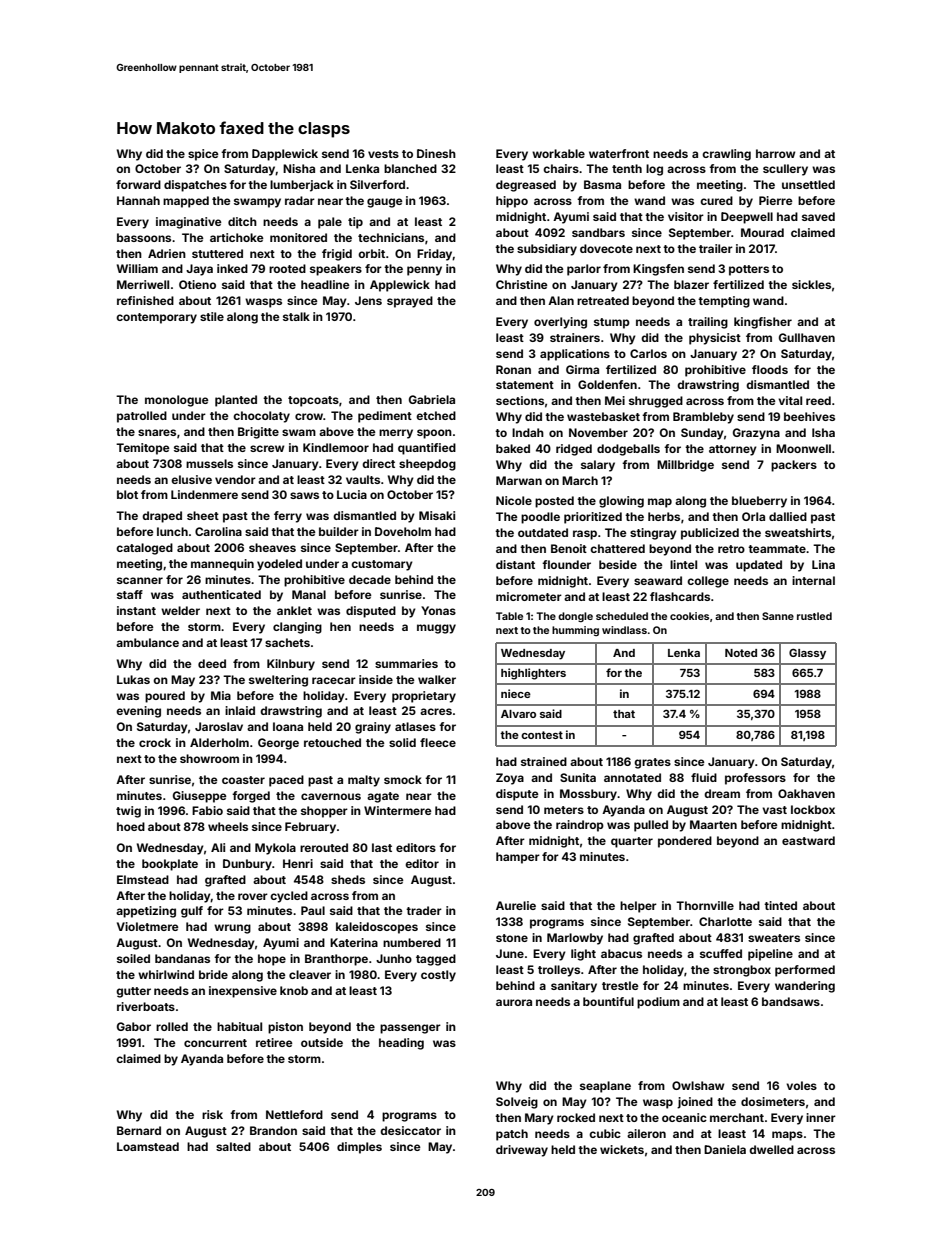 The image size is (952, 1233). Describe the element at coordinates (726, 155) in the image. I see `crawling` at that location.
